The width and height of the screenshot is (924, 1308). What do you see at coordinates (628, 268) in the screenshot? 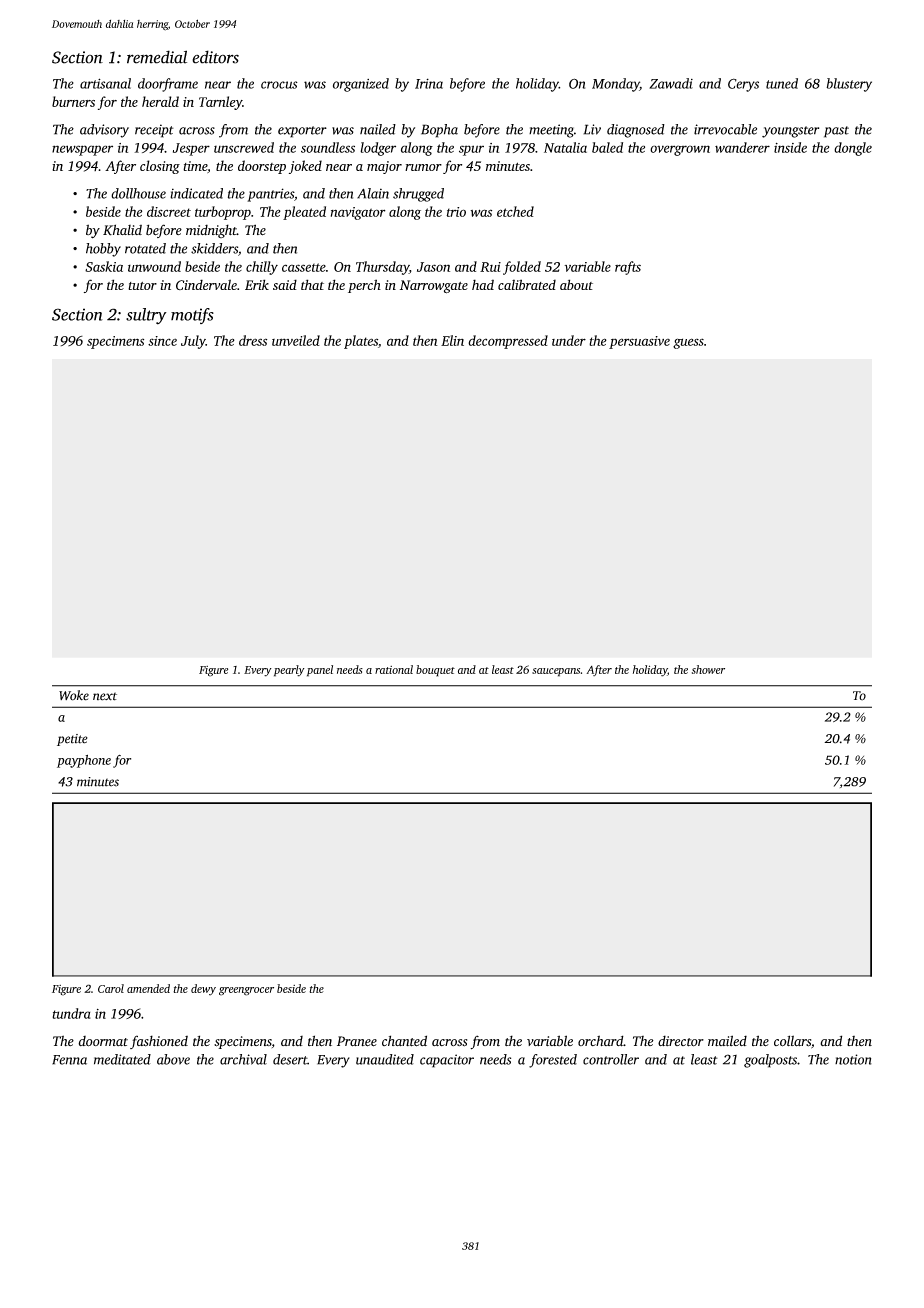
I see `rafts` at bounding box center [628, 268].
